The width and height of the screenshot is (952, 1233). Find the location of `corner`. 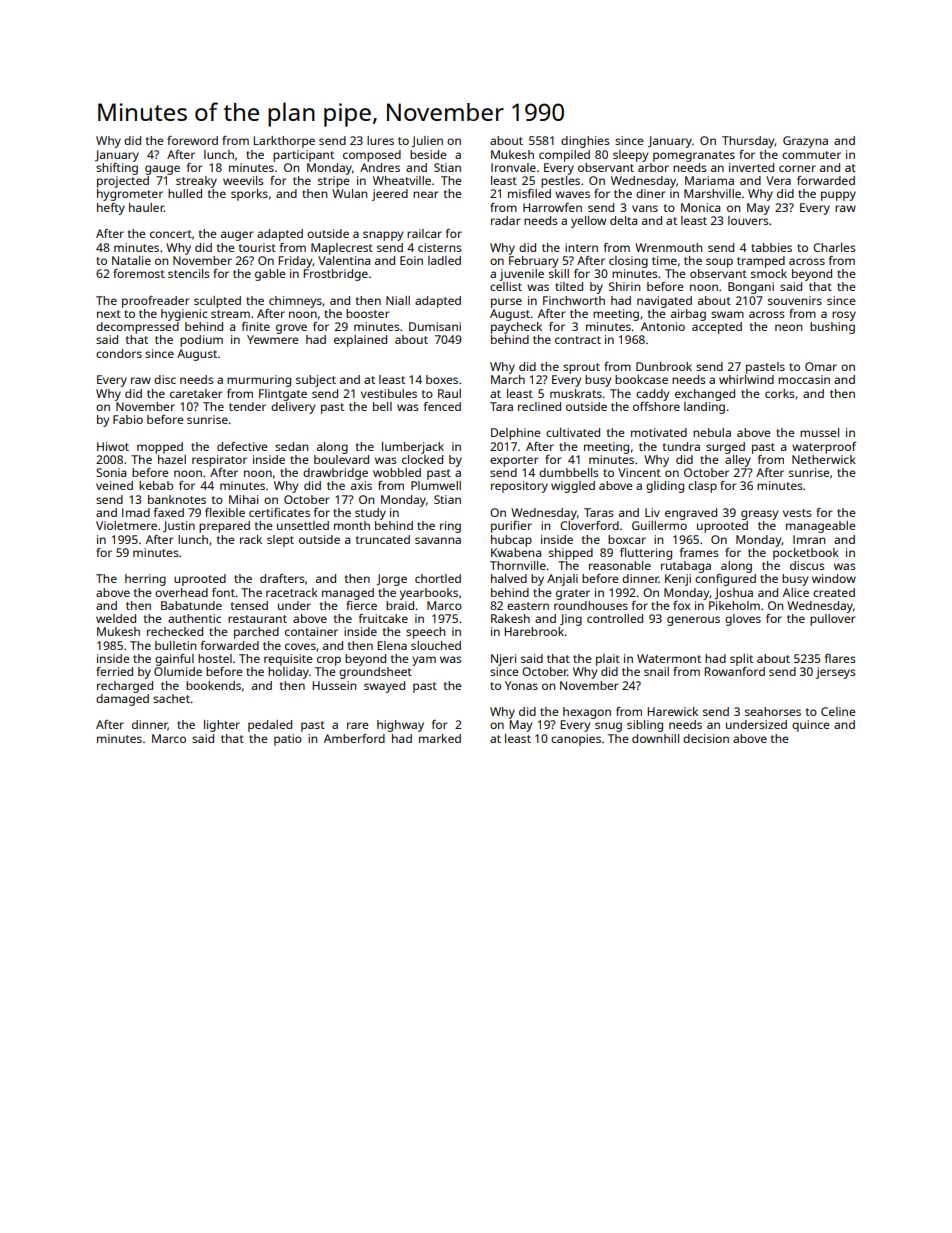

corner is located at coordinates (797, 168).
